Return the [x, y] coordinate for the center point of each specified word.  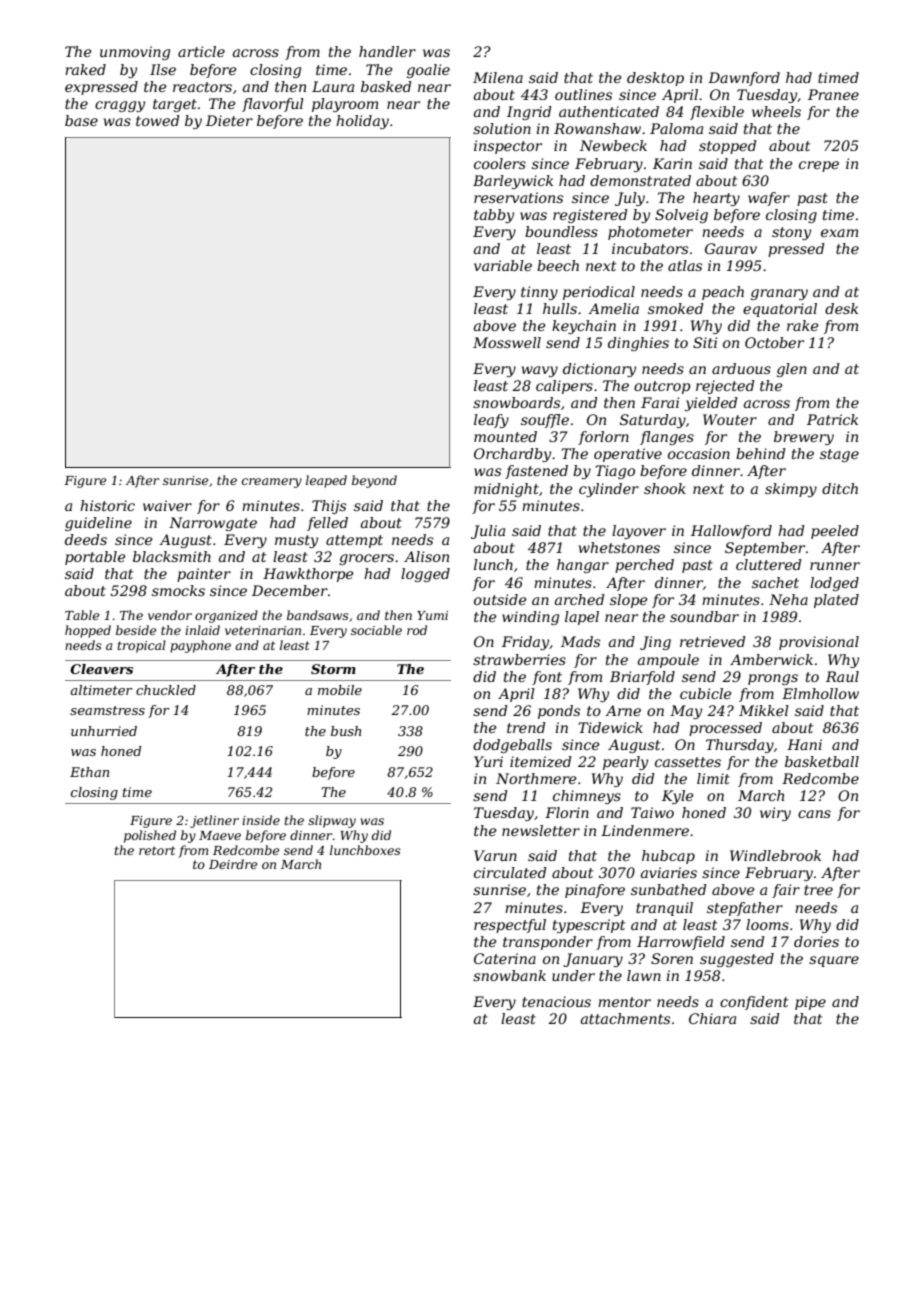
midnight [506, 490]
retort [157, 850]
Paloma [676, 128]
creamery [272, 483]
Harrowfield [681, 943]
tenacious [556, 1001]
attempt [354, 541]
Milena [498, 77]
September [765, 549]
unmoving [135, 53]
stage [839, 455]
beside [136, 630]
